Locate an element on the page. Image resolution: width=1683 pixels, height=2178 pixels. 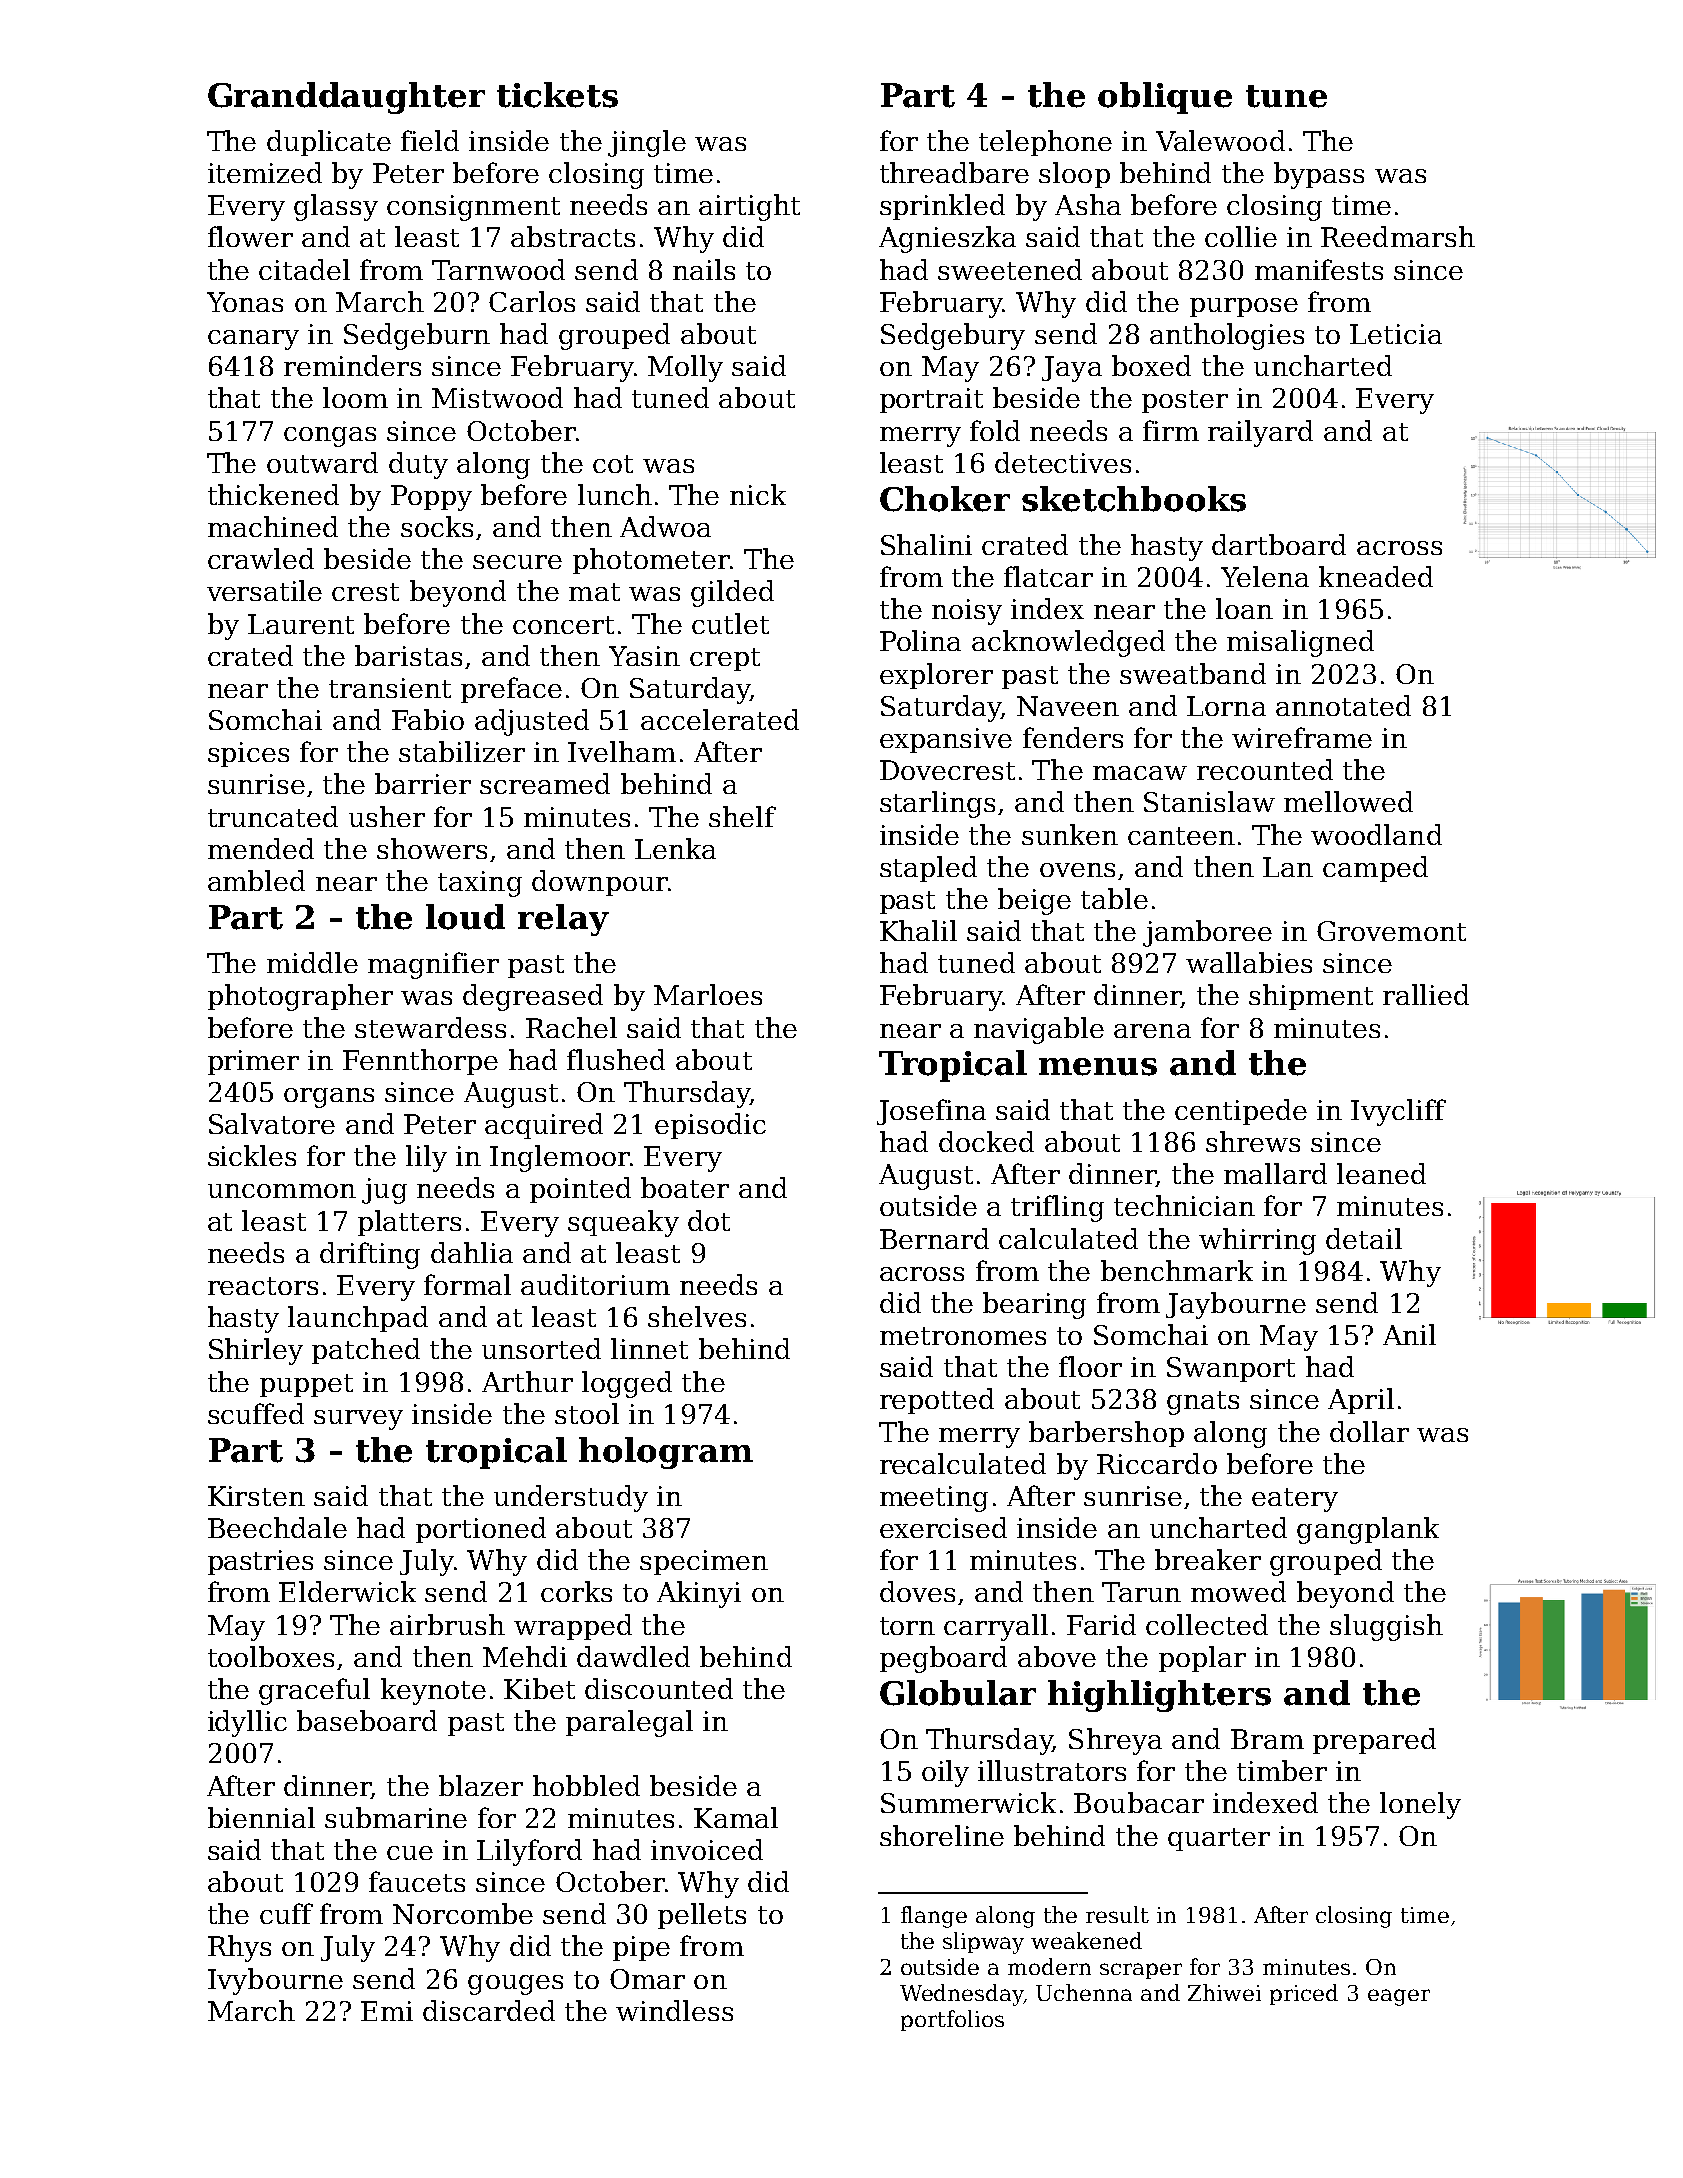
Yasin is located at coordinates (644, 656).
